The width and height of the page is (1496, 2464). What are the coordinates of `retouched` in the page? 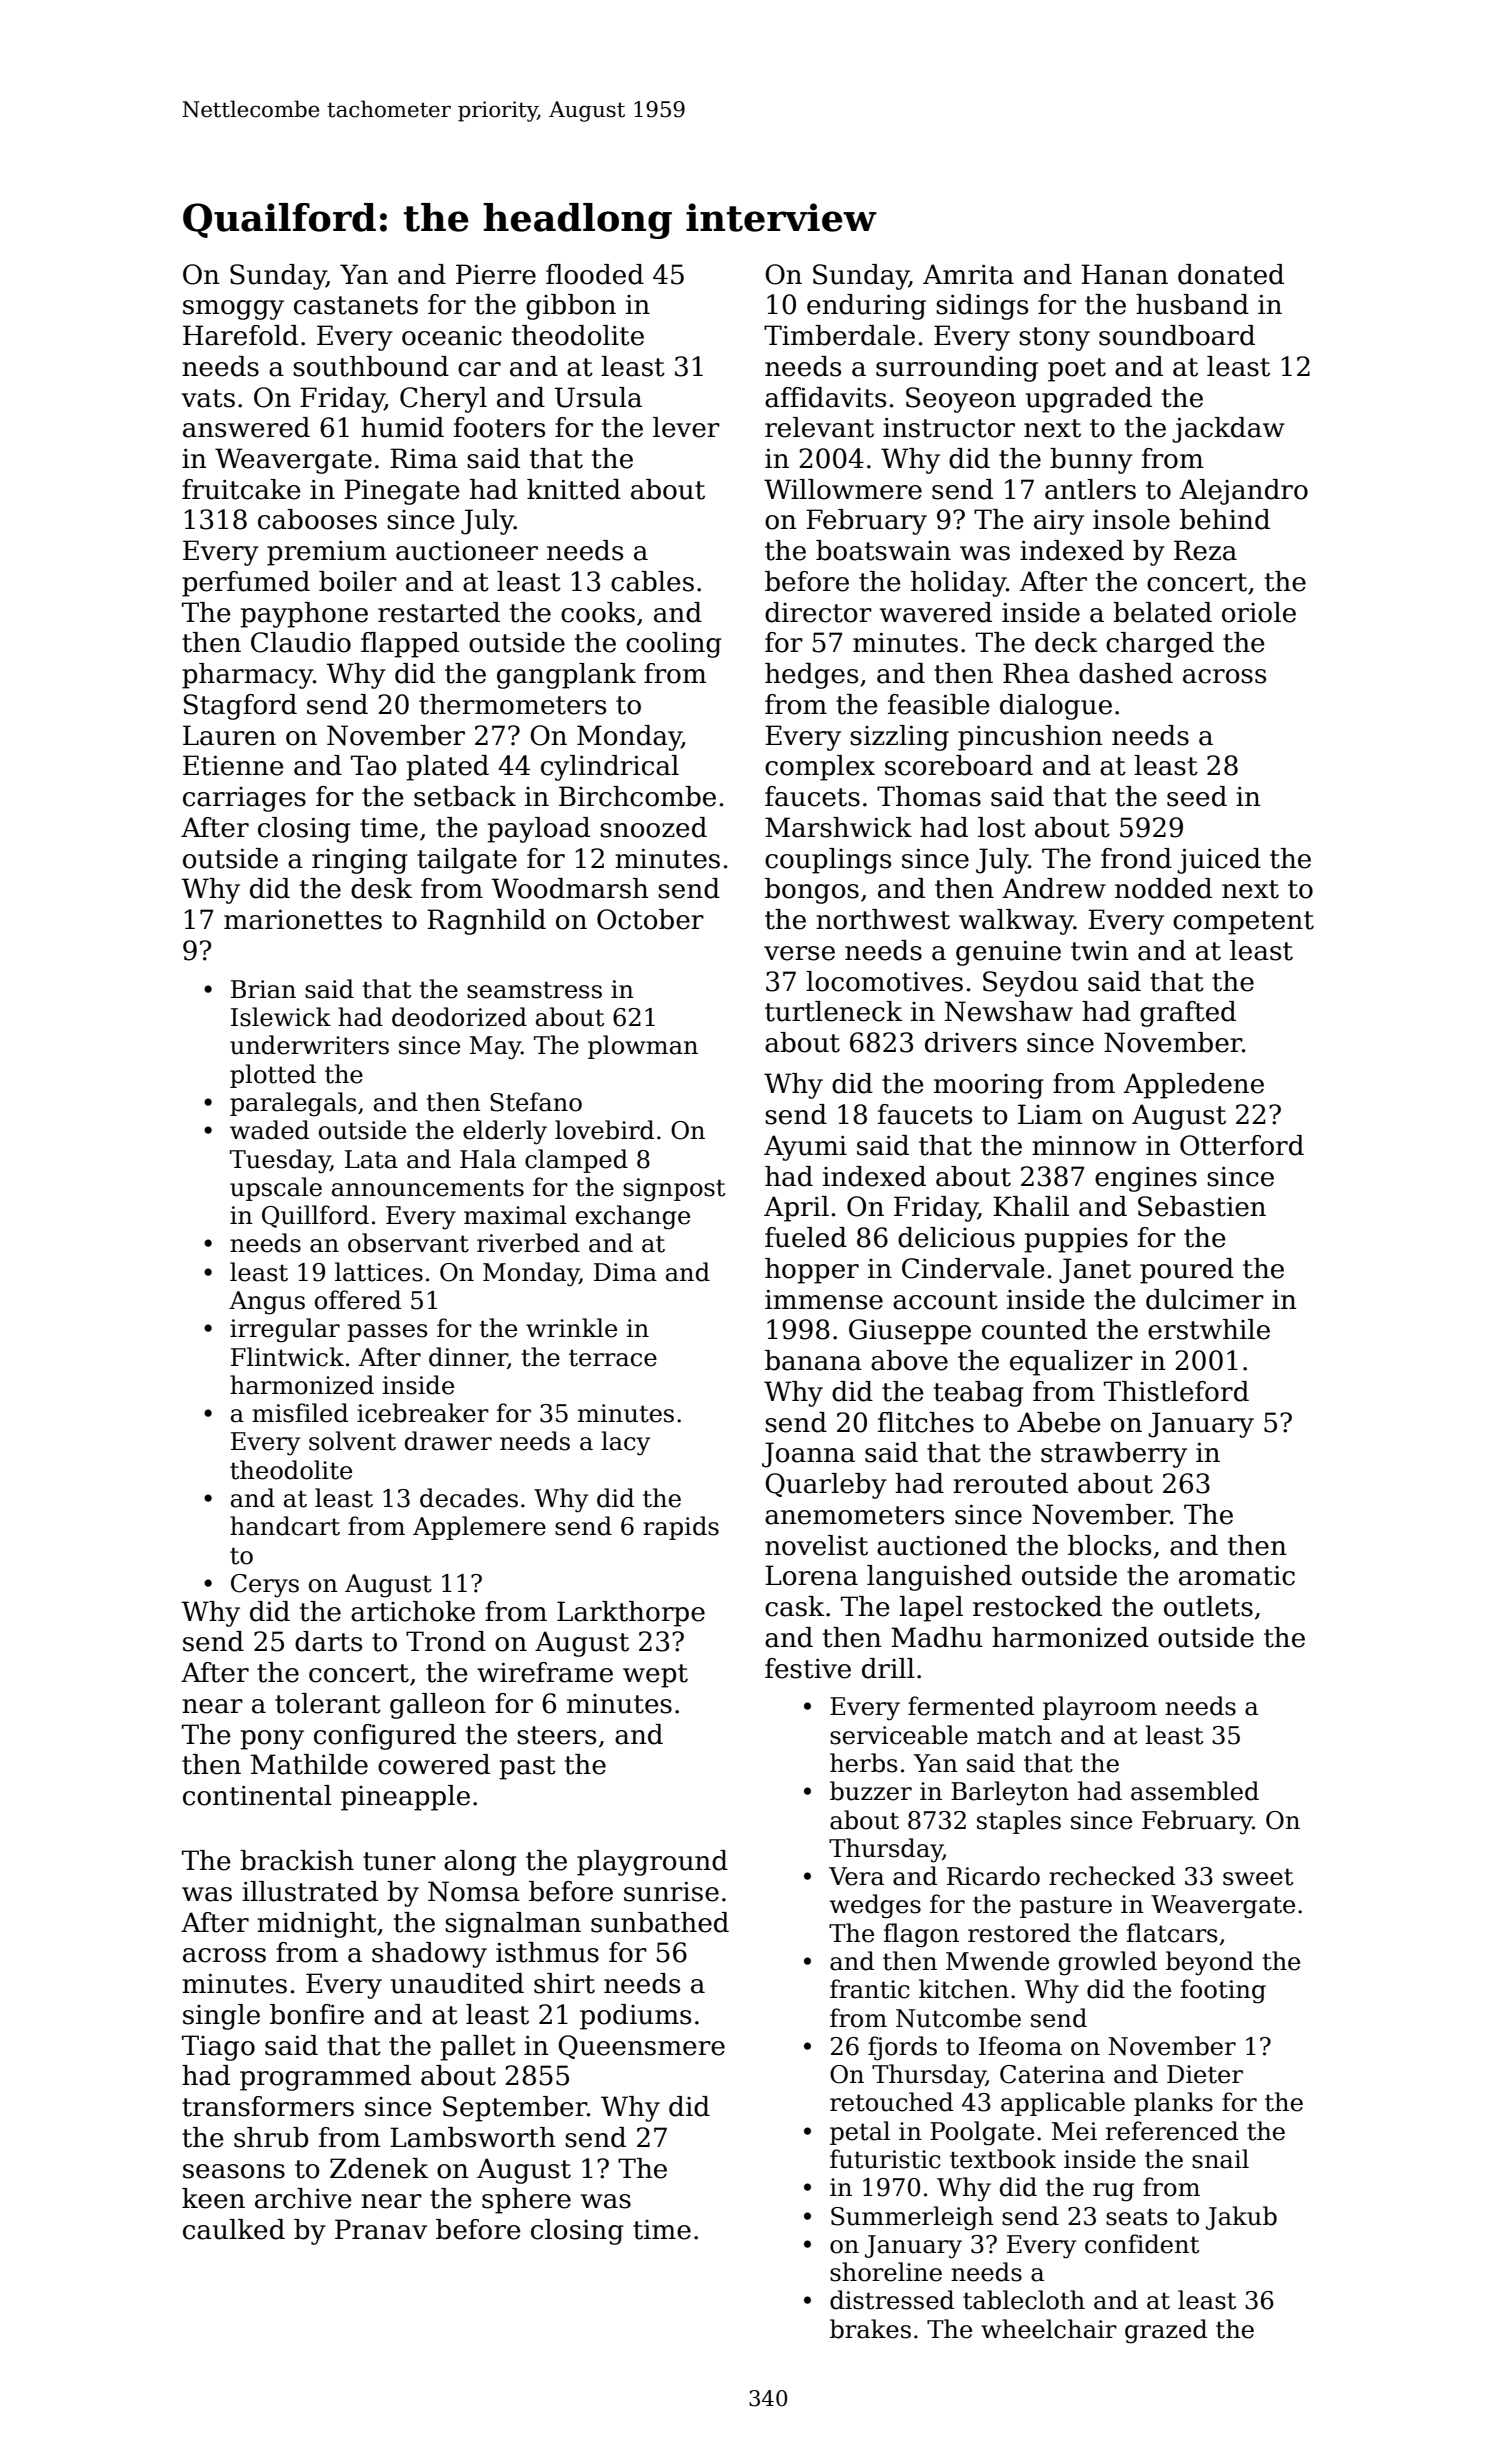 It's located at (891, 2102).
